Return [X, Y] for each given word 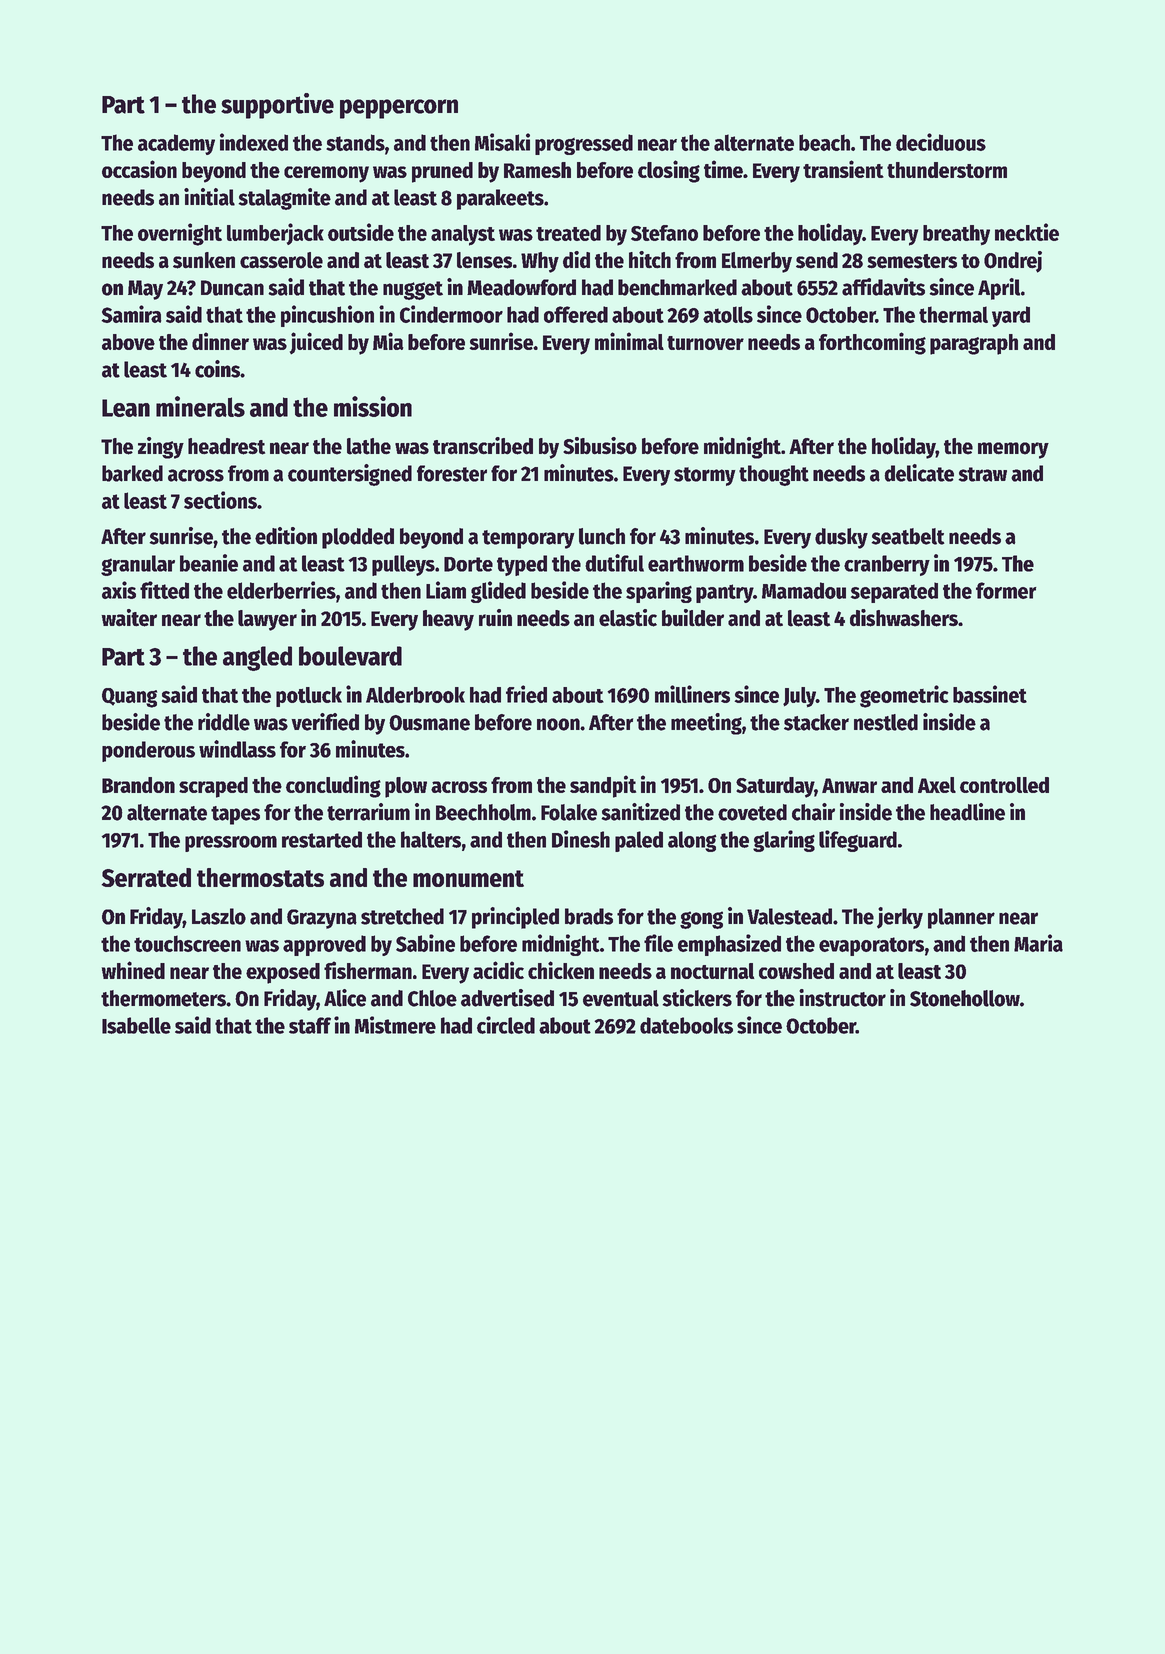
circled [506, 1025]
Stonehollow [965, 998]
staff [310, 1025]
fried [526, 694]
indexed [254, 142]
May [145, 290]
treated [568, 233]
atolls [728, 314]
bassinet [990, 694]
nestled [886, 722]
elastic [628, 618]
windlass [237, 749]
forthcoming [872, 343]
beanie [209, 563]
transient [843, 169]
